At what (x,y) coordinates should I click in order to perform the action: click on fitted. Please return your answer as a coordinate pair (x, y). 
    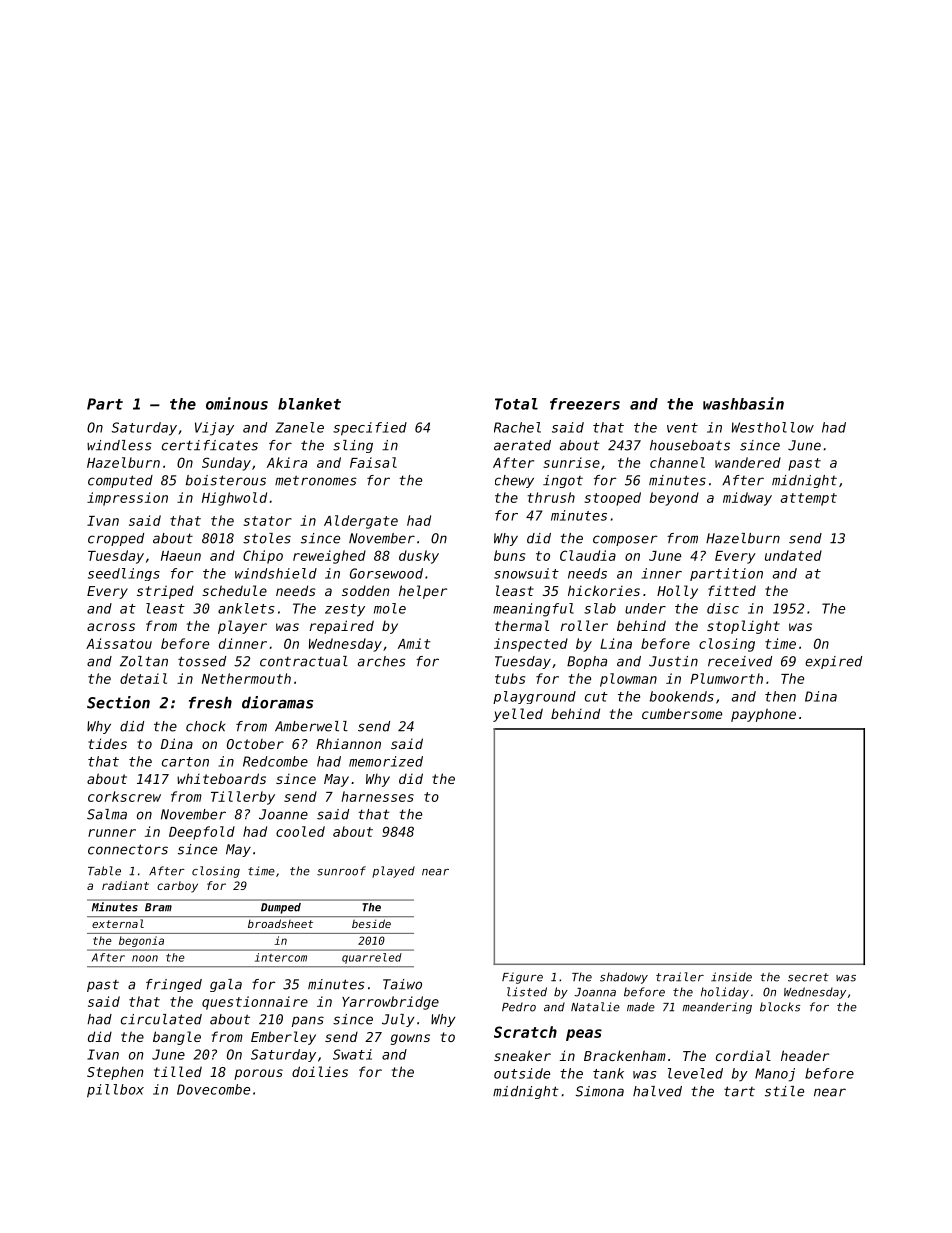
    Looking at the image, I should click on (732, 590).
